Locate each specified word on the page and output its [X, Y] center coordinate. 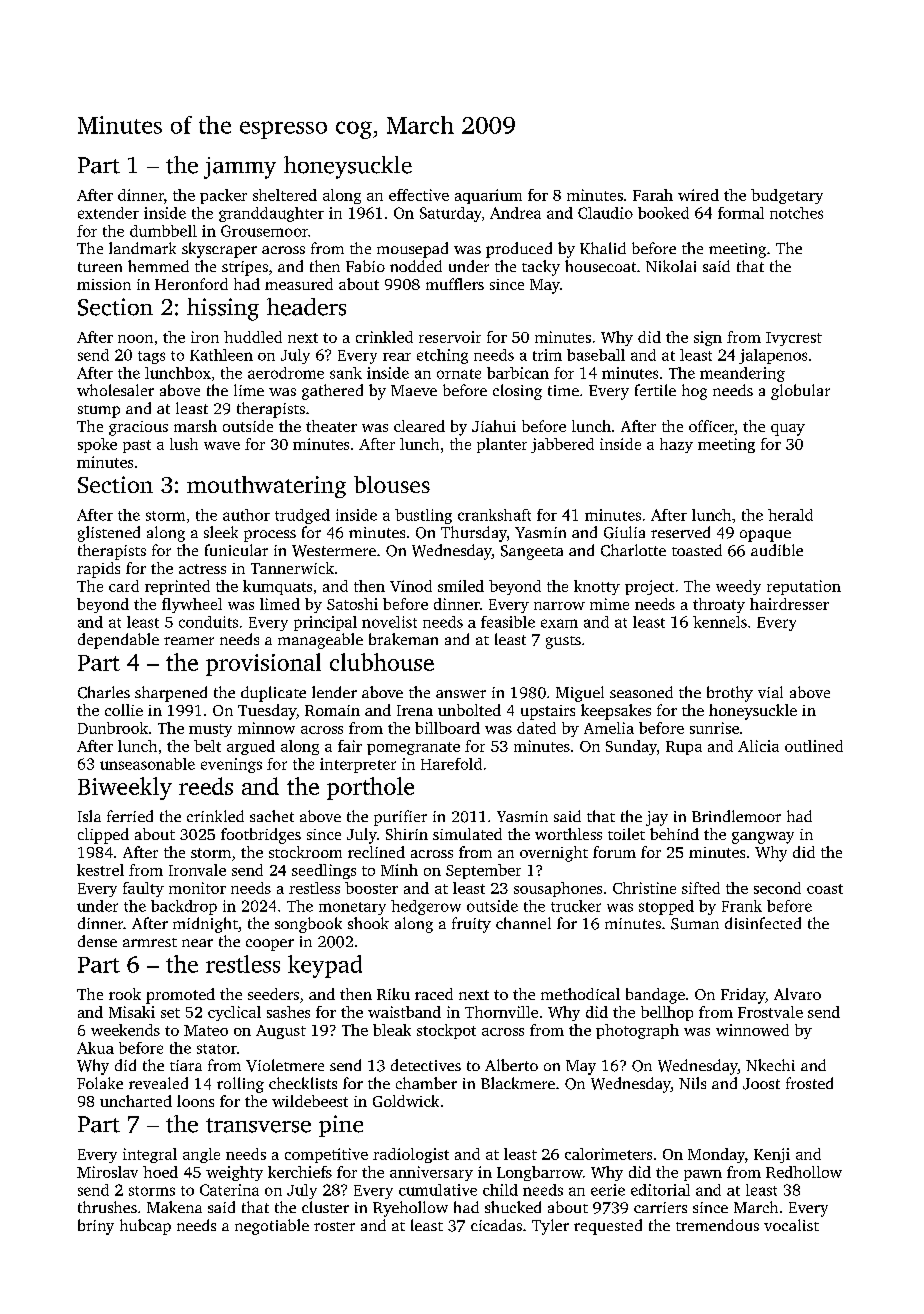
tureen [100, 267]
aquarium [488, 196]
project [649, 587]
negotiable [272, 1227]
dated [536, 728]
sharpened [171, 694]
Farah [653, 195]
